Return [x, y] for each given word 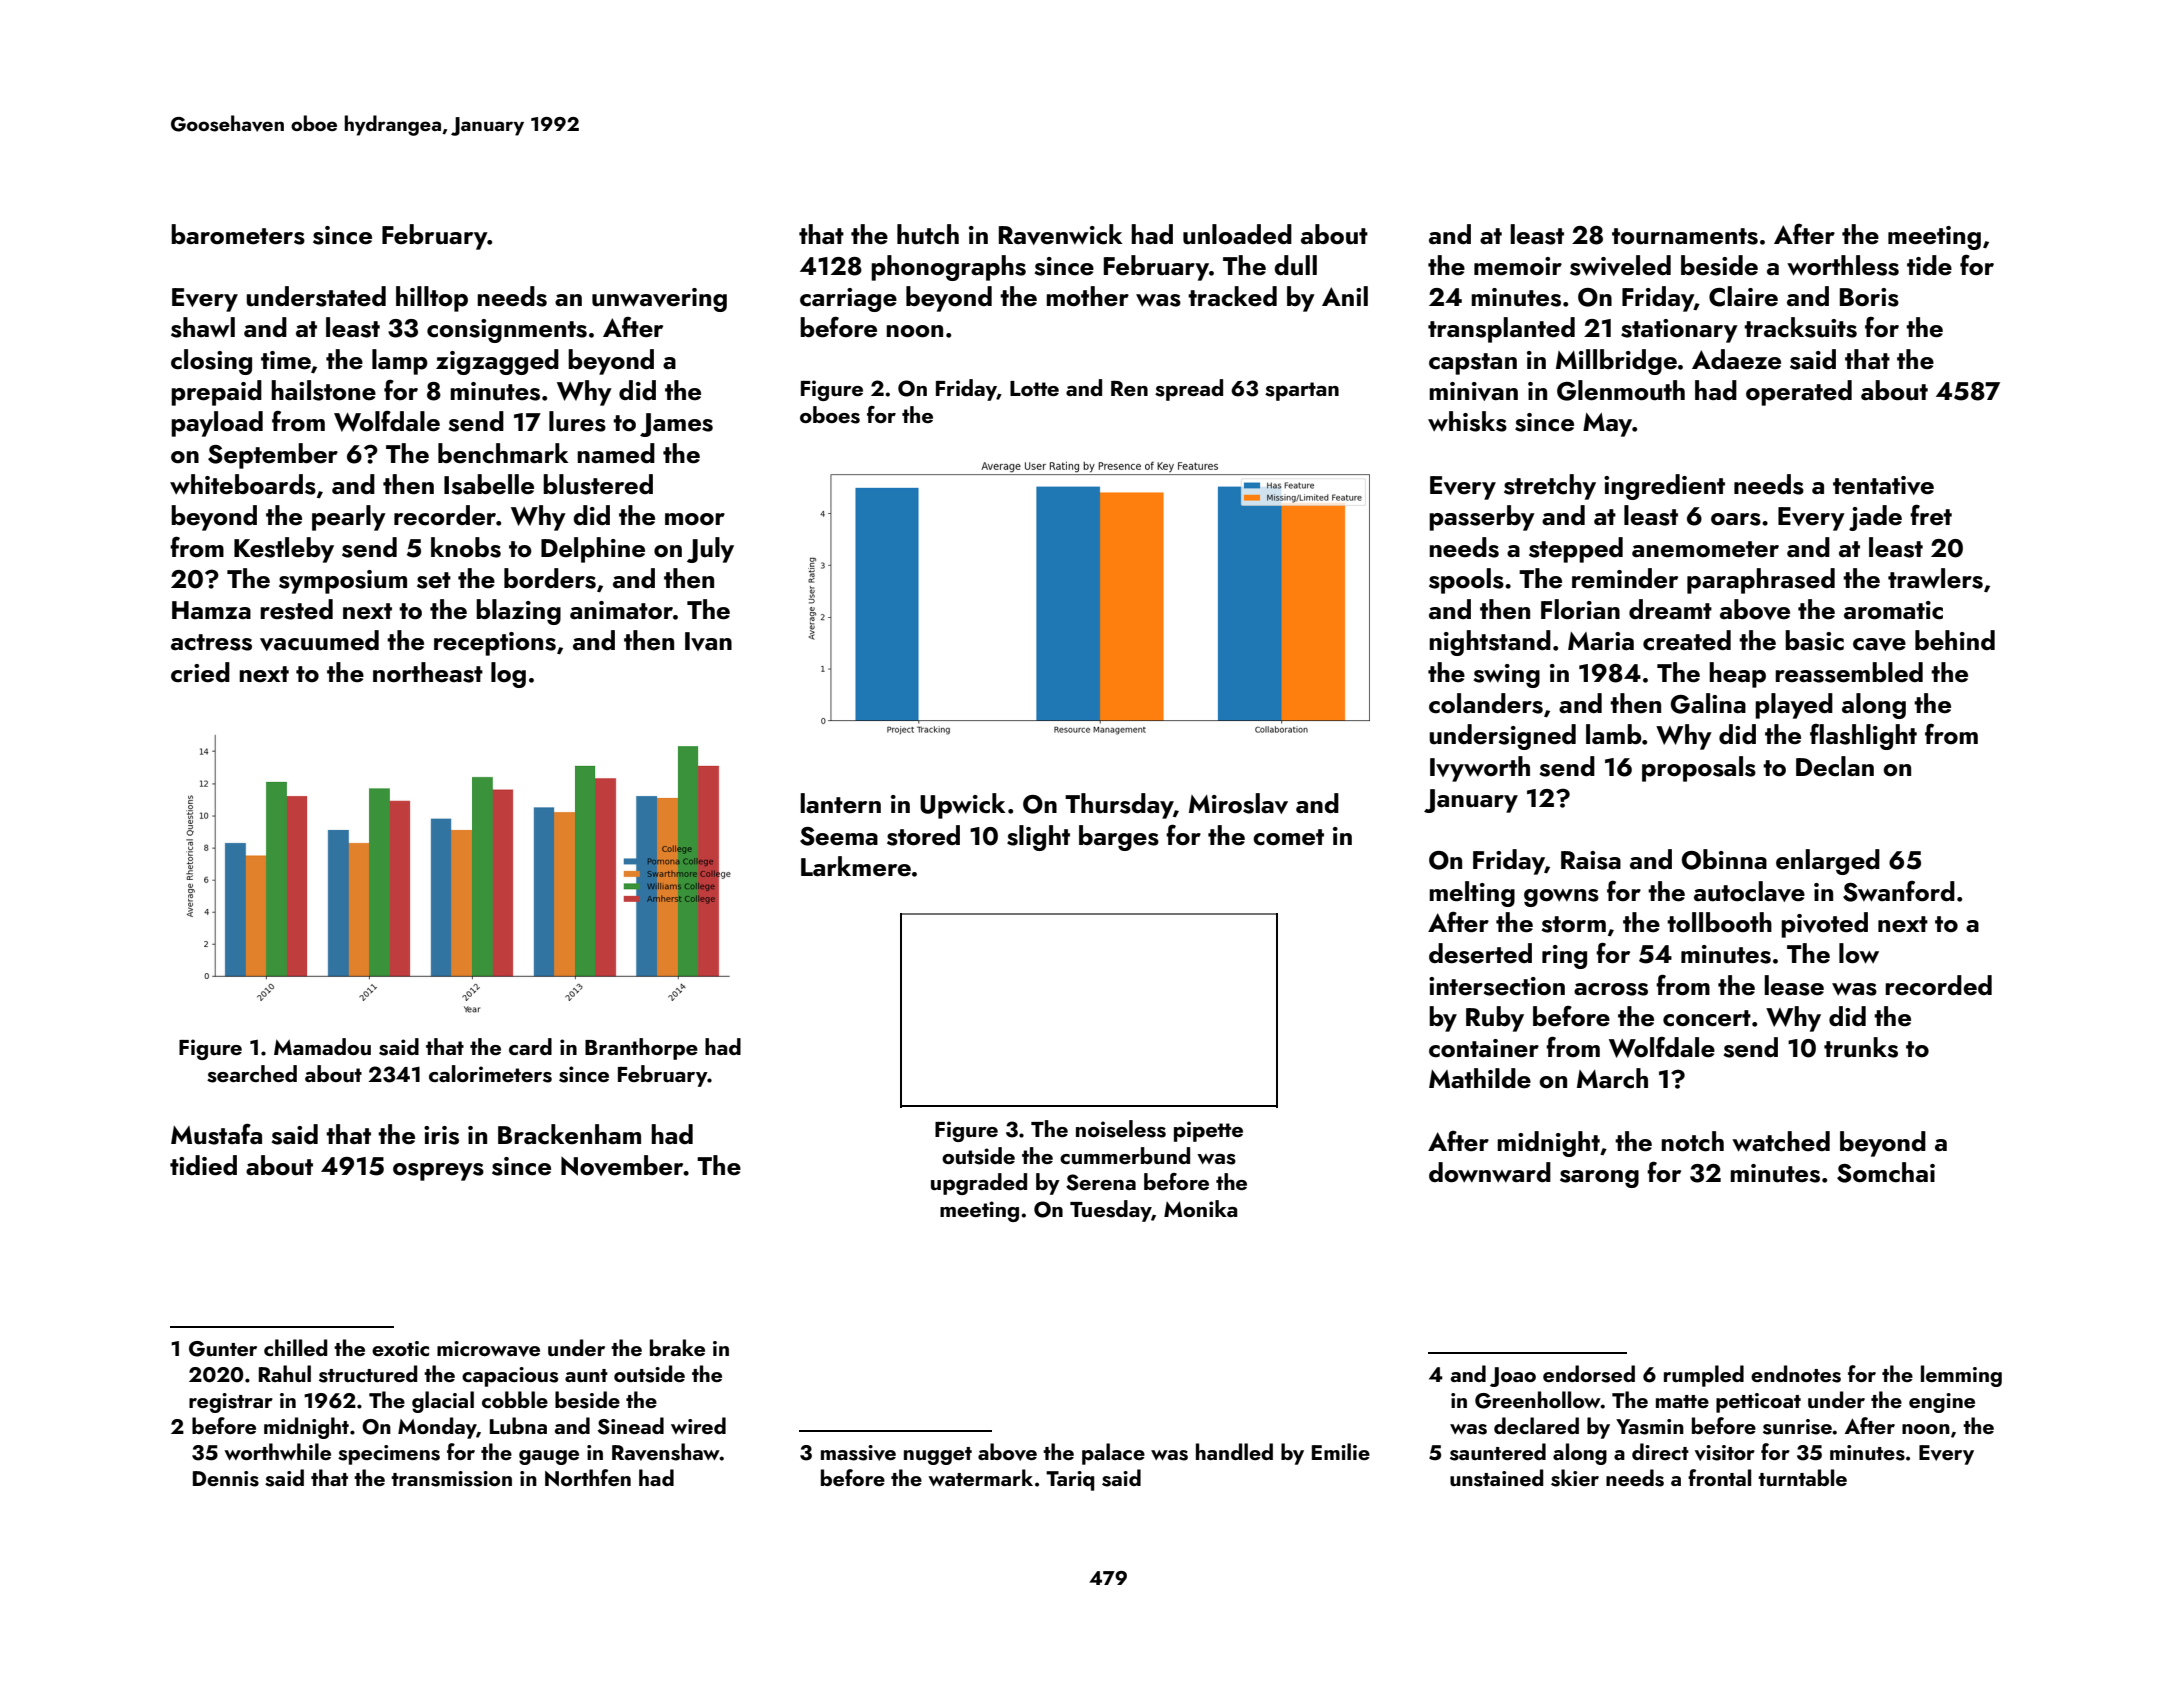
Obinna [1724, 859]
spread [1189, 390]
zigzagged [497, 362]
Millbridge [1616, 362]
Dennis [226, 1479]
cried [200, 672]
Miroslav [1238, 803]
